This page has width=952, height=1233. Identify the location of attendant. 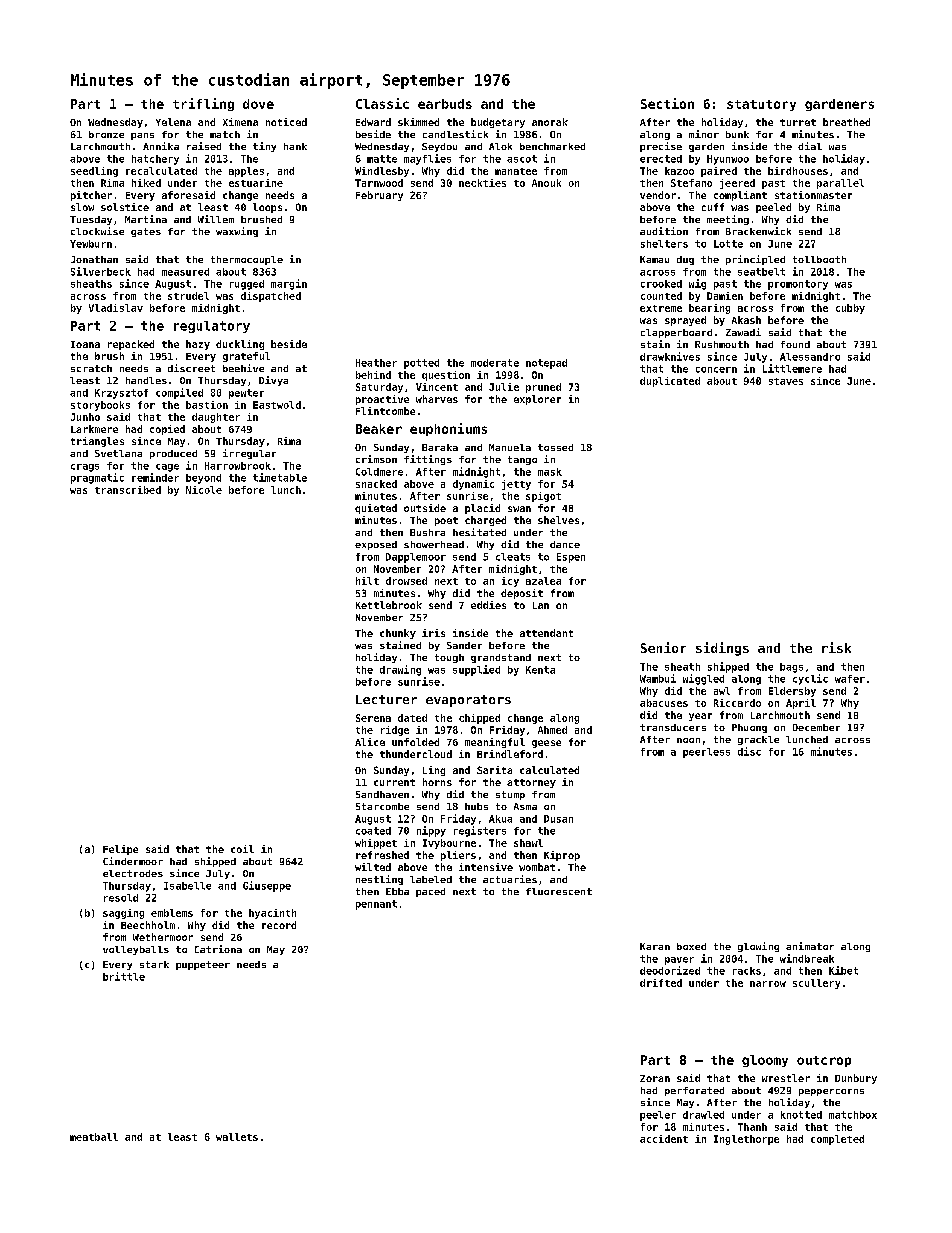
(546, 633).
